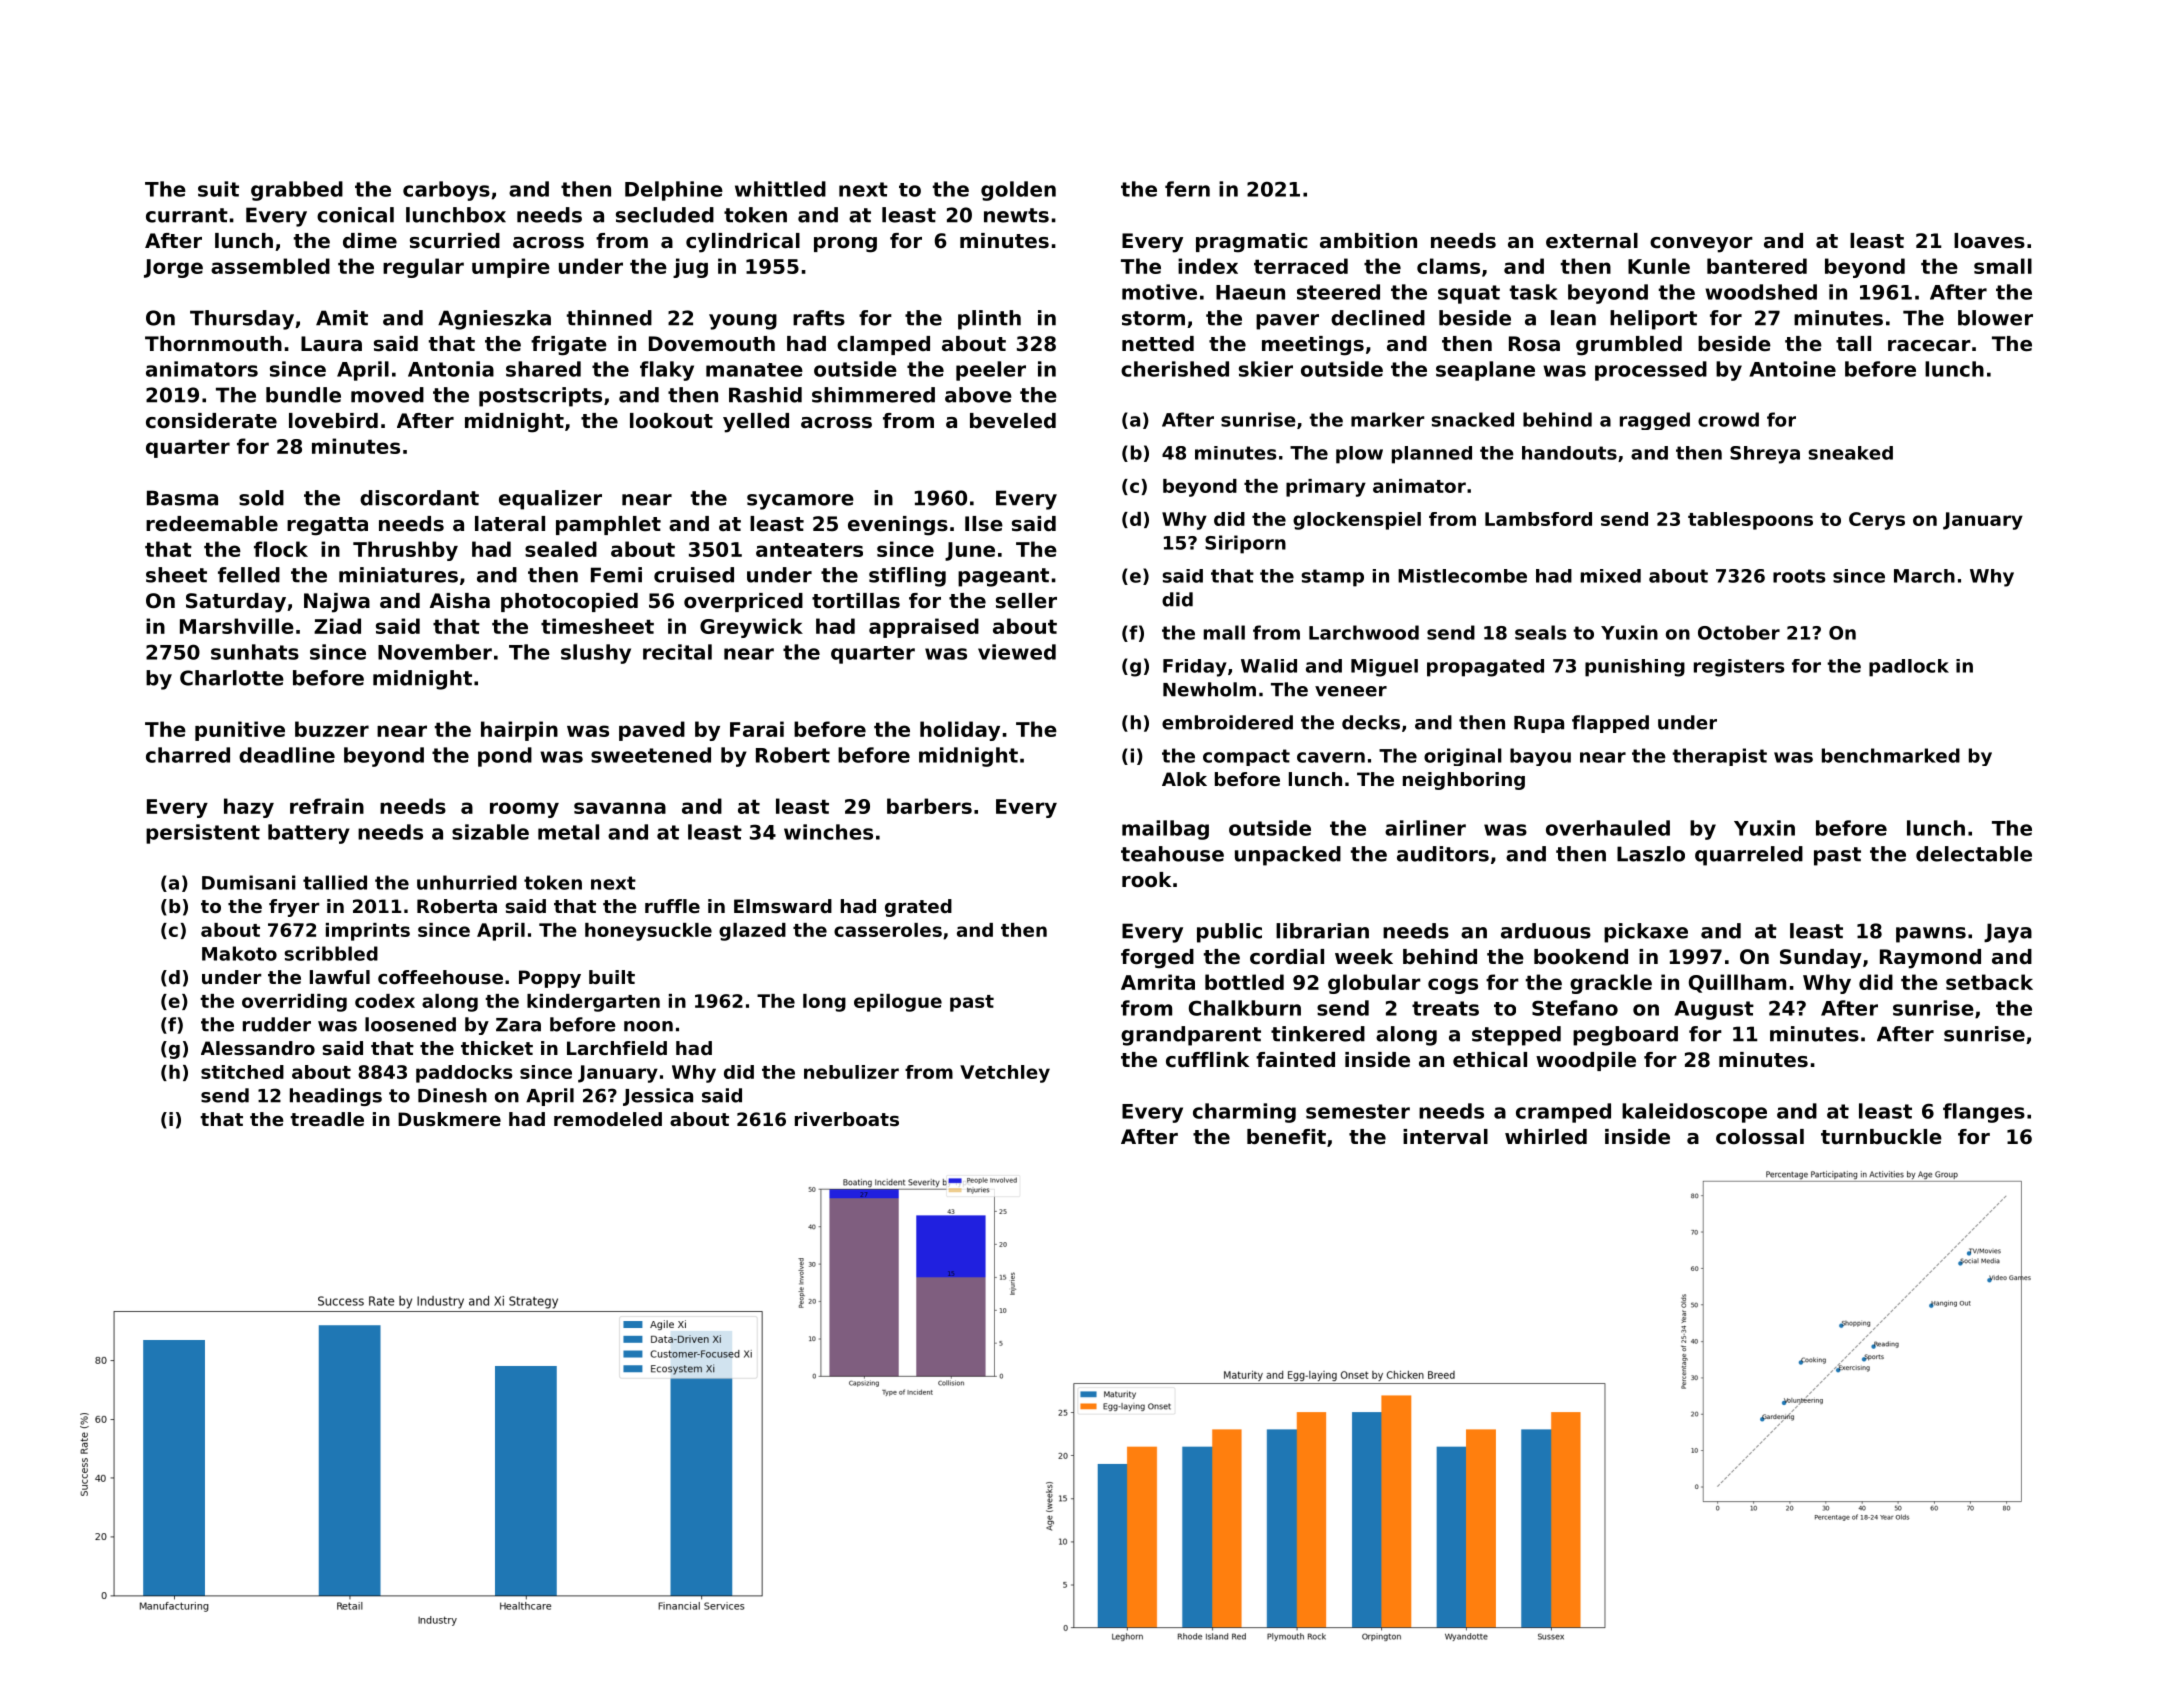  Describe the element at coordinates (674, 191) in the screenshot. I see `Delphine` at that location.
